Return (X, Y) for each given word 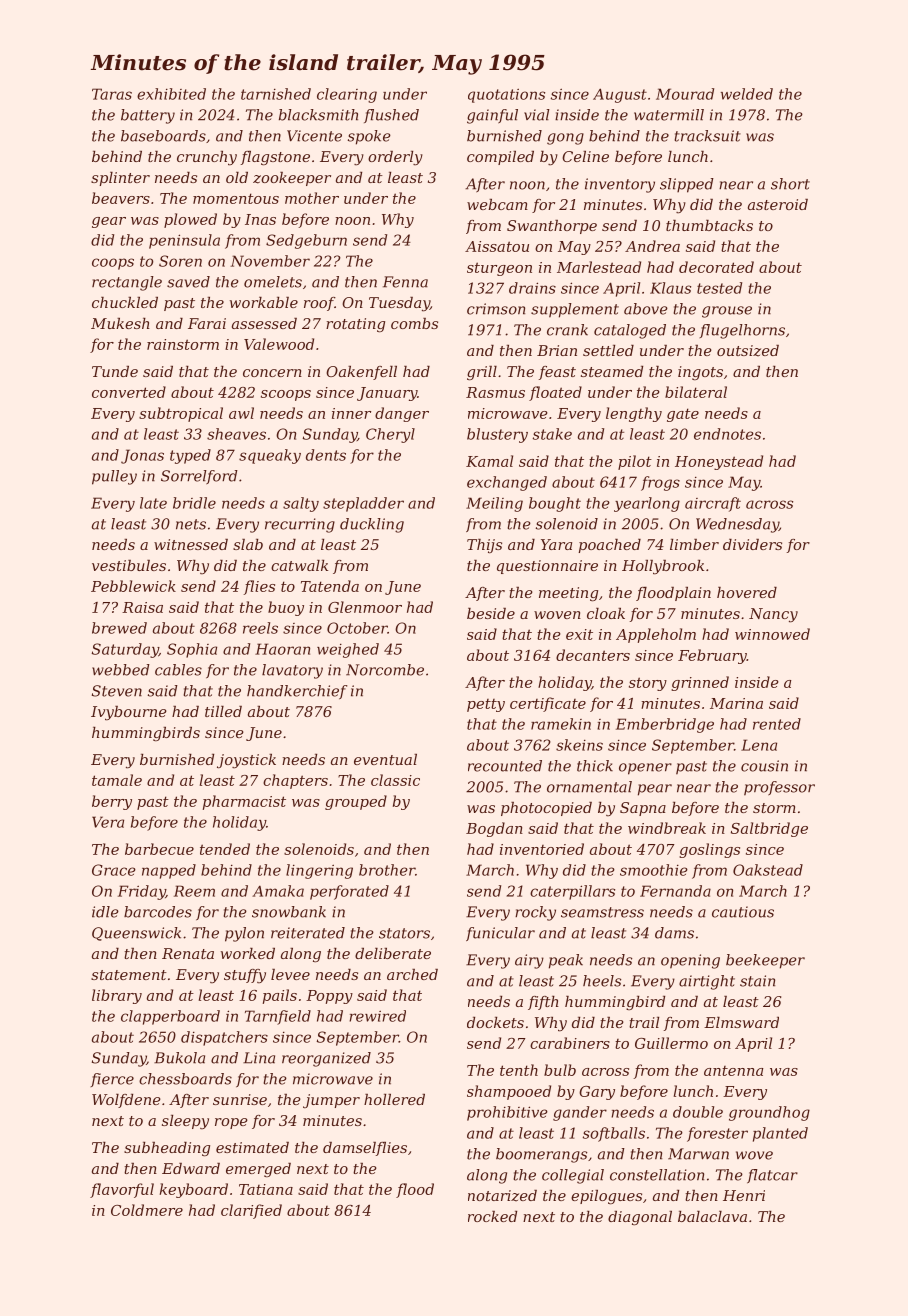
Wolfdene (126, 1101)
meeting (568, 594)
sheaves (236, 434)
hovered (747, 592)
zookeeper (292, 179)
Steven (117, 691)
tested (719, 288)
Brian (557, 350)
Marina (736, 703)
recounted (505, 766)
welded (747, 94)
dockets (495, 1022)
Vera (108, 822)
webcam (497, 204)
